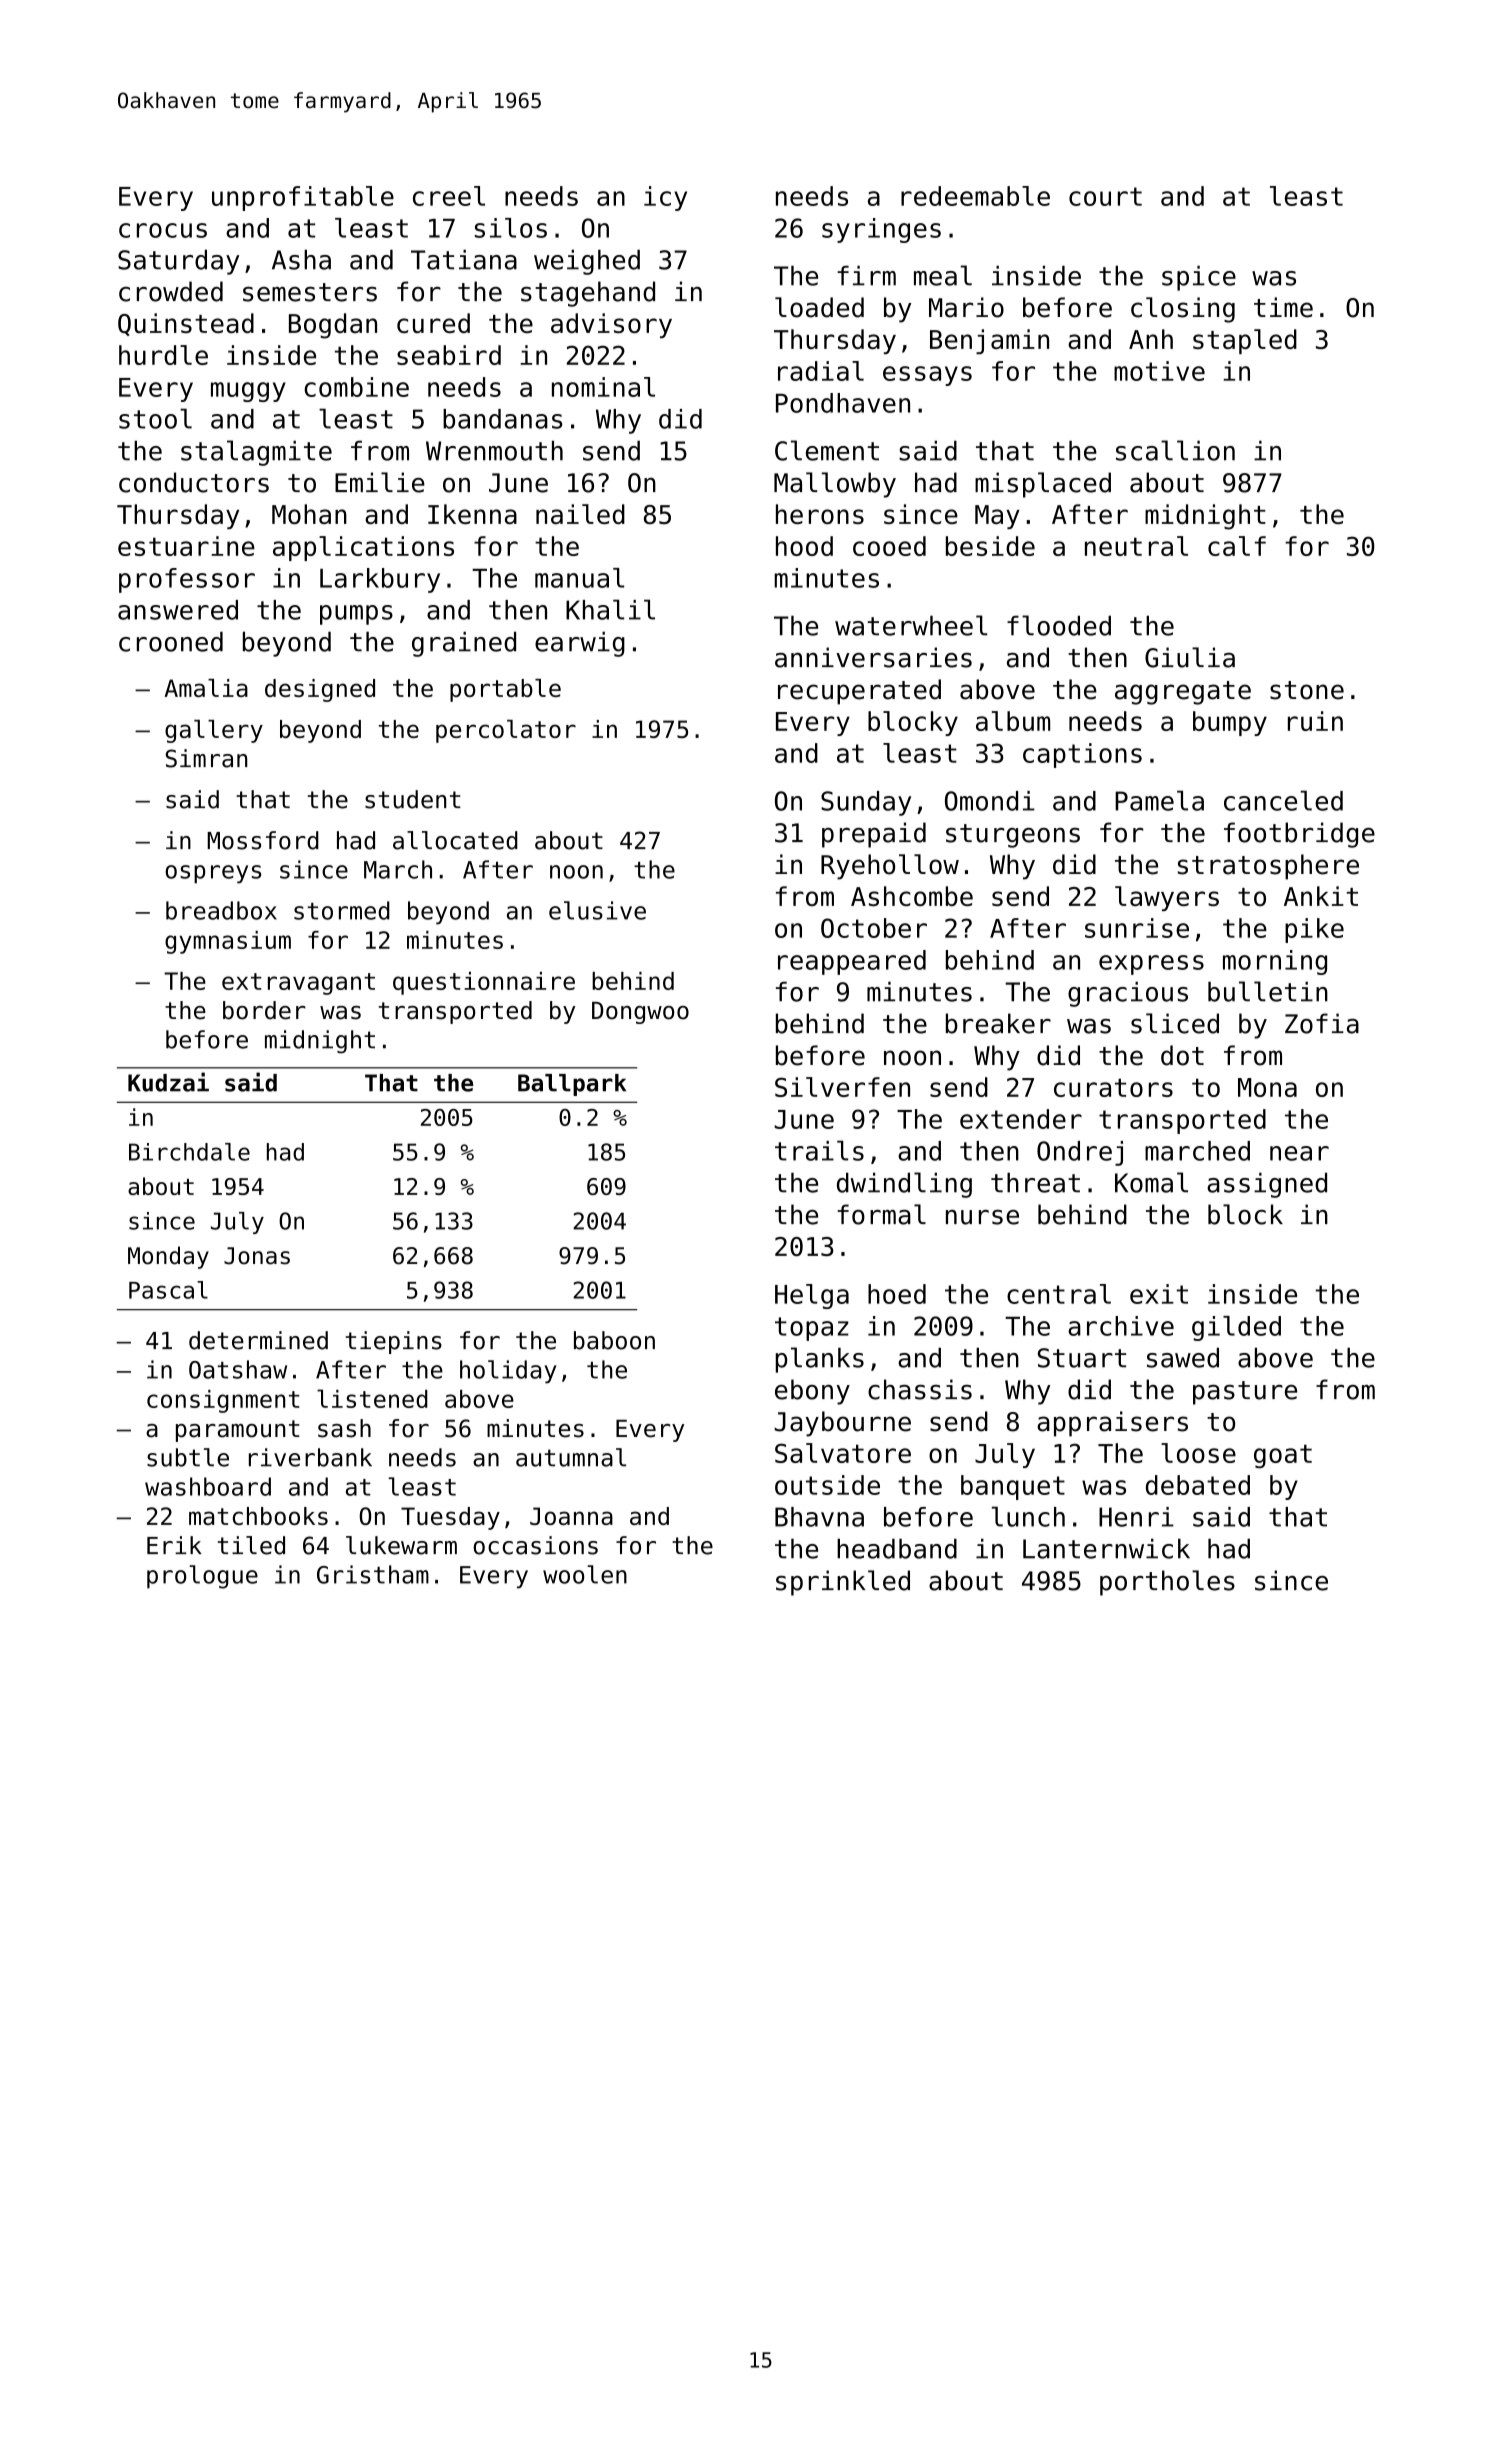 This screenshot has height=2464, width=1496. What do you see at coordinates (927, 376) in the screenshot?
I see `essays` at bounding box center [927, 376].
